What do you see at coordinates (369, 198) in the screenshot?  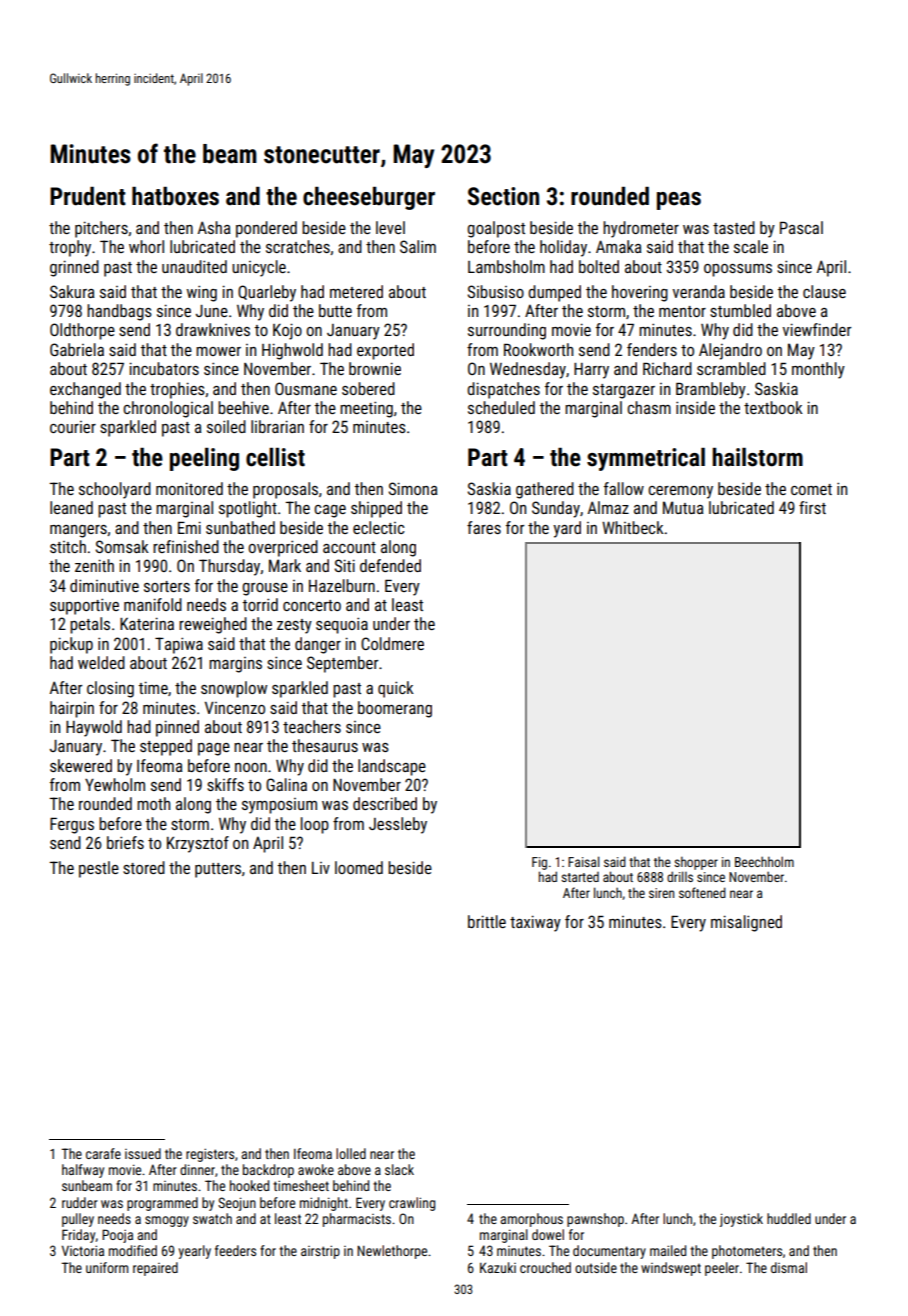 I see `cheeseburger` at bounding box center [369, 198].
